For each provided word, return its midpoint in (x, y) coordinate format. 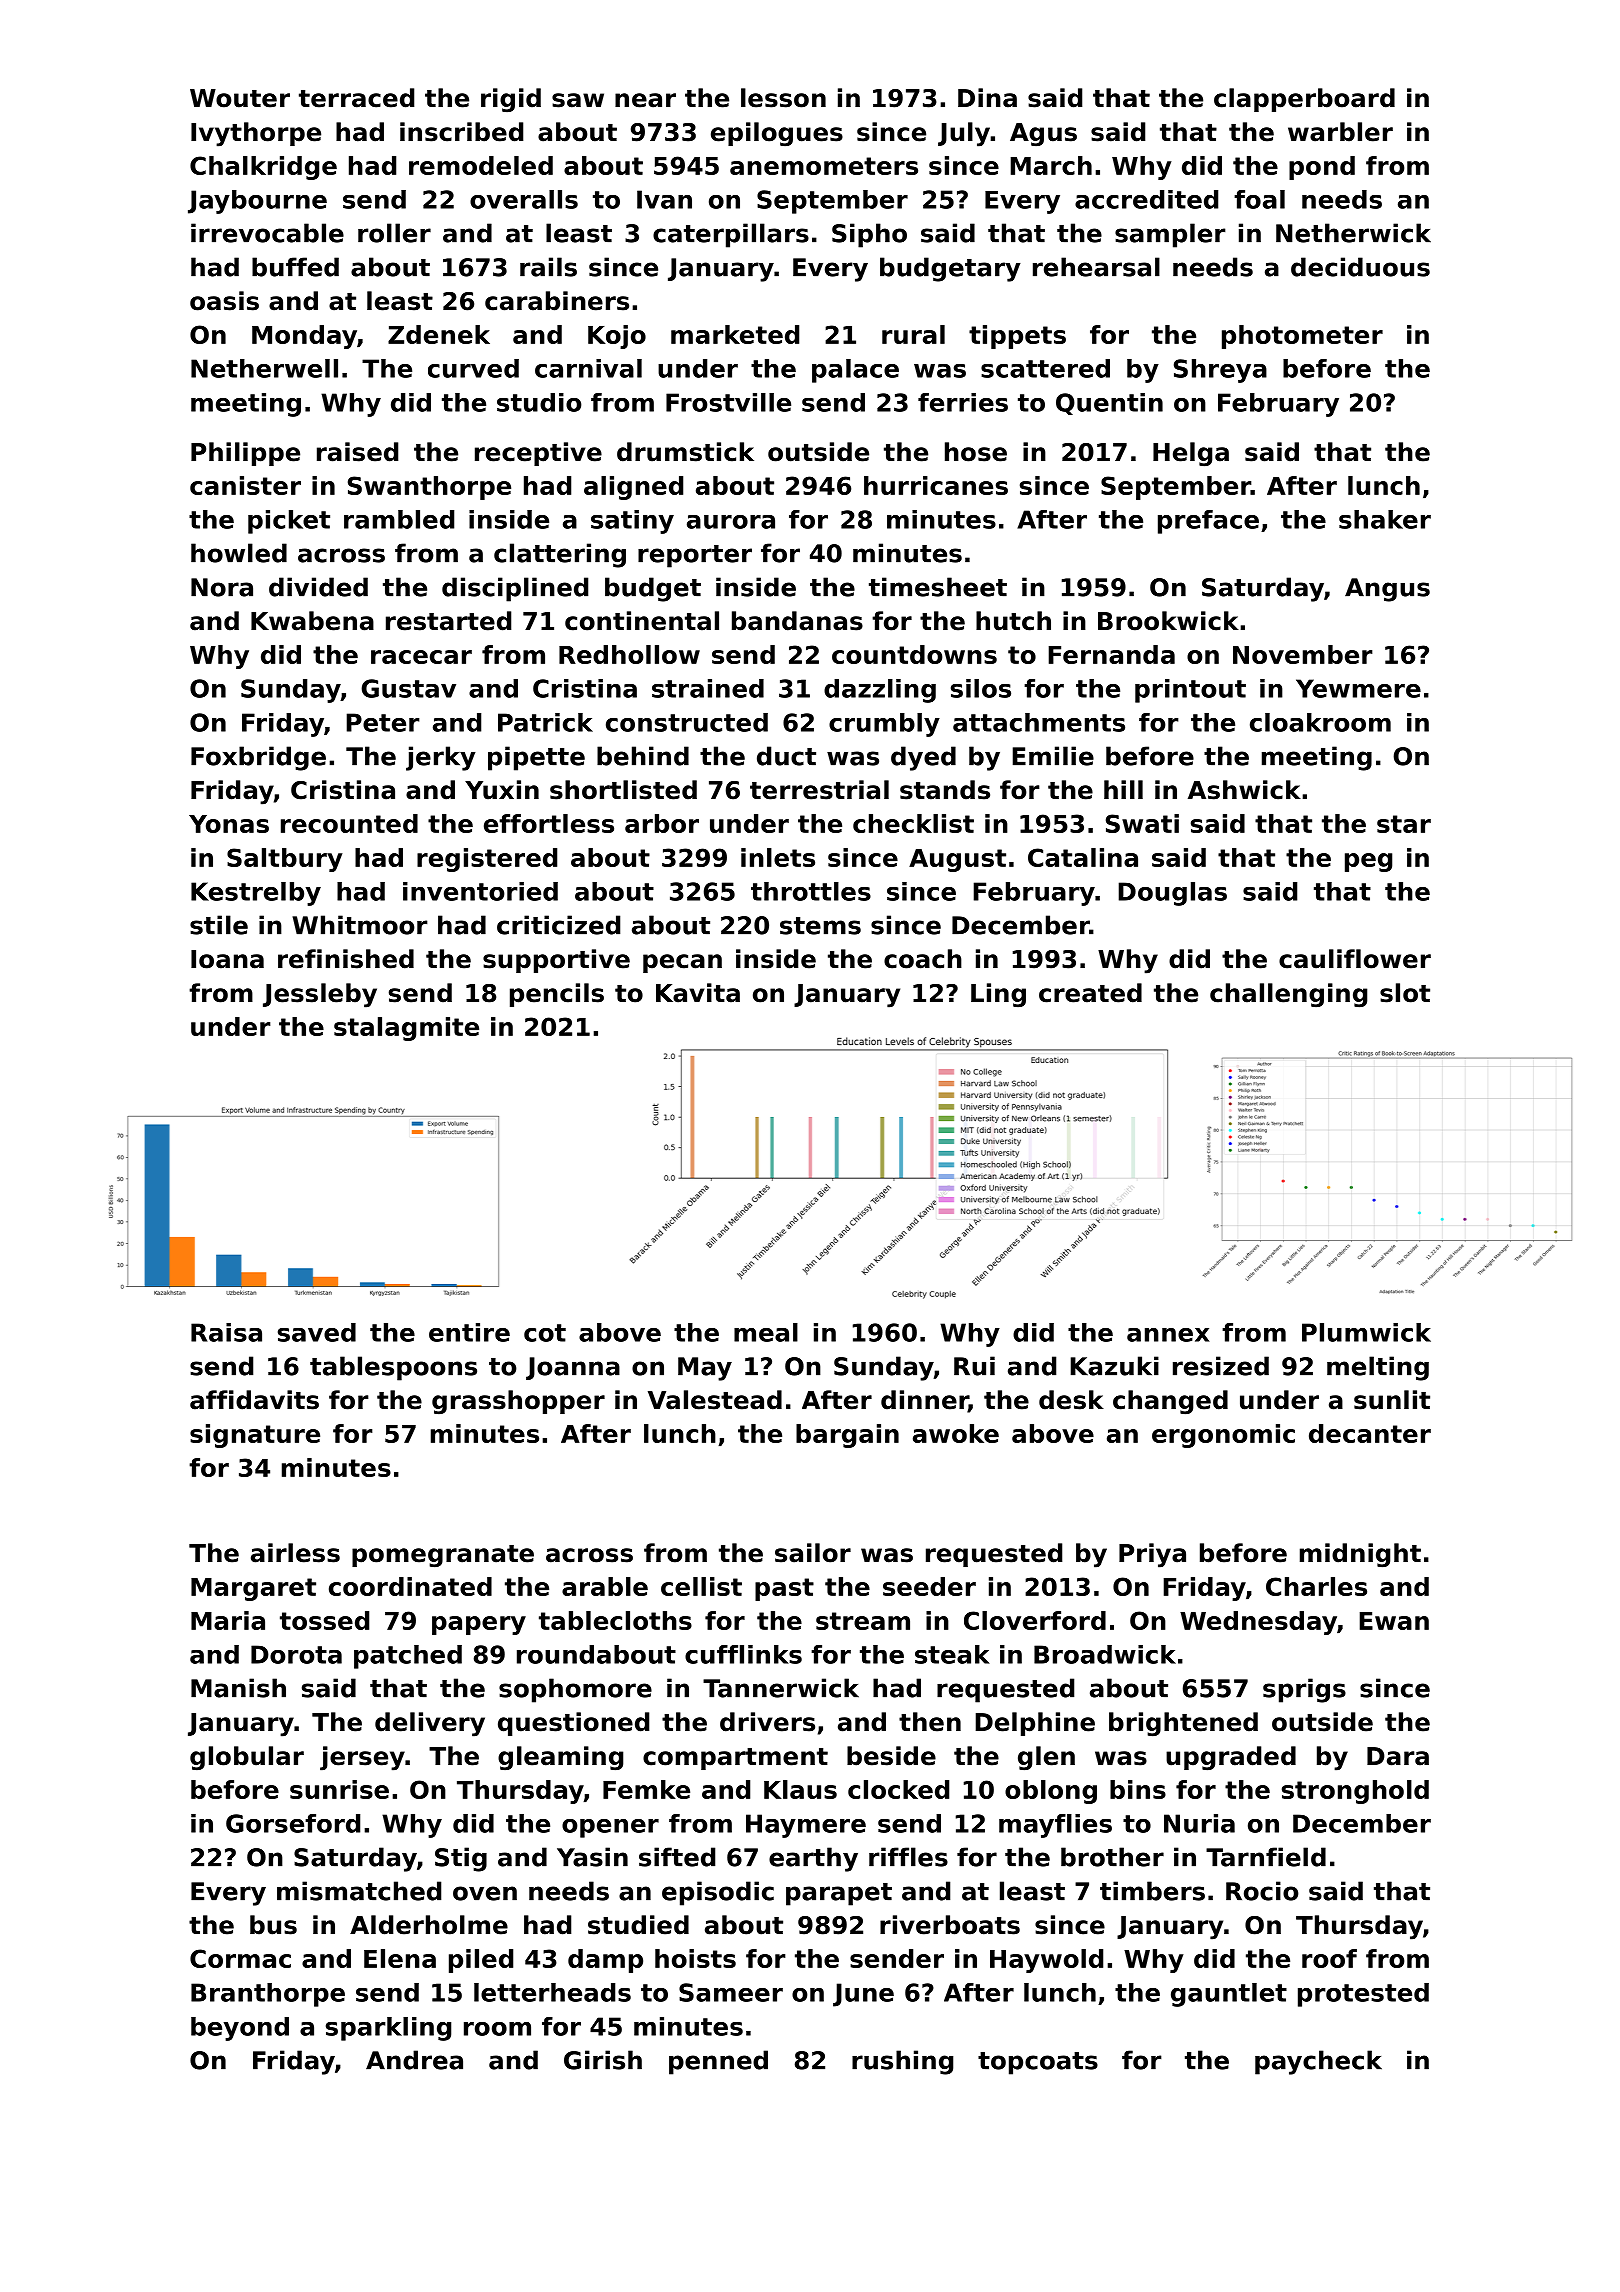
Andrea (414, 2060)
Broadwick (1105, 1654)
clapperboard (1304, 100)
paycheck (1318, 2062)
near (645, 100)
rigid (511, 100)
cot (545, 1333)
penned (718, 2062)
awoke (956, 1433)
